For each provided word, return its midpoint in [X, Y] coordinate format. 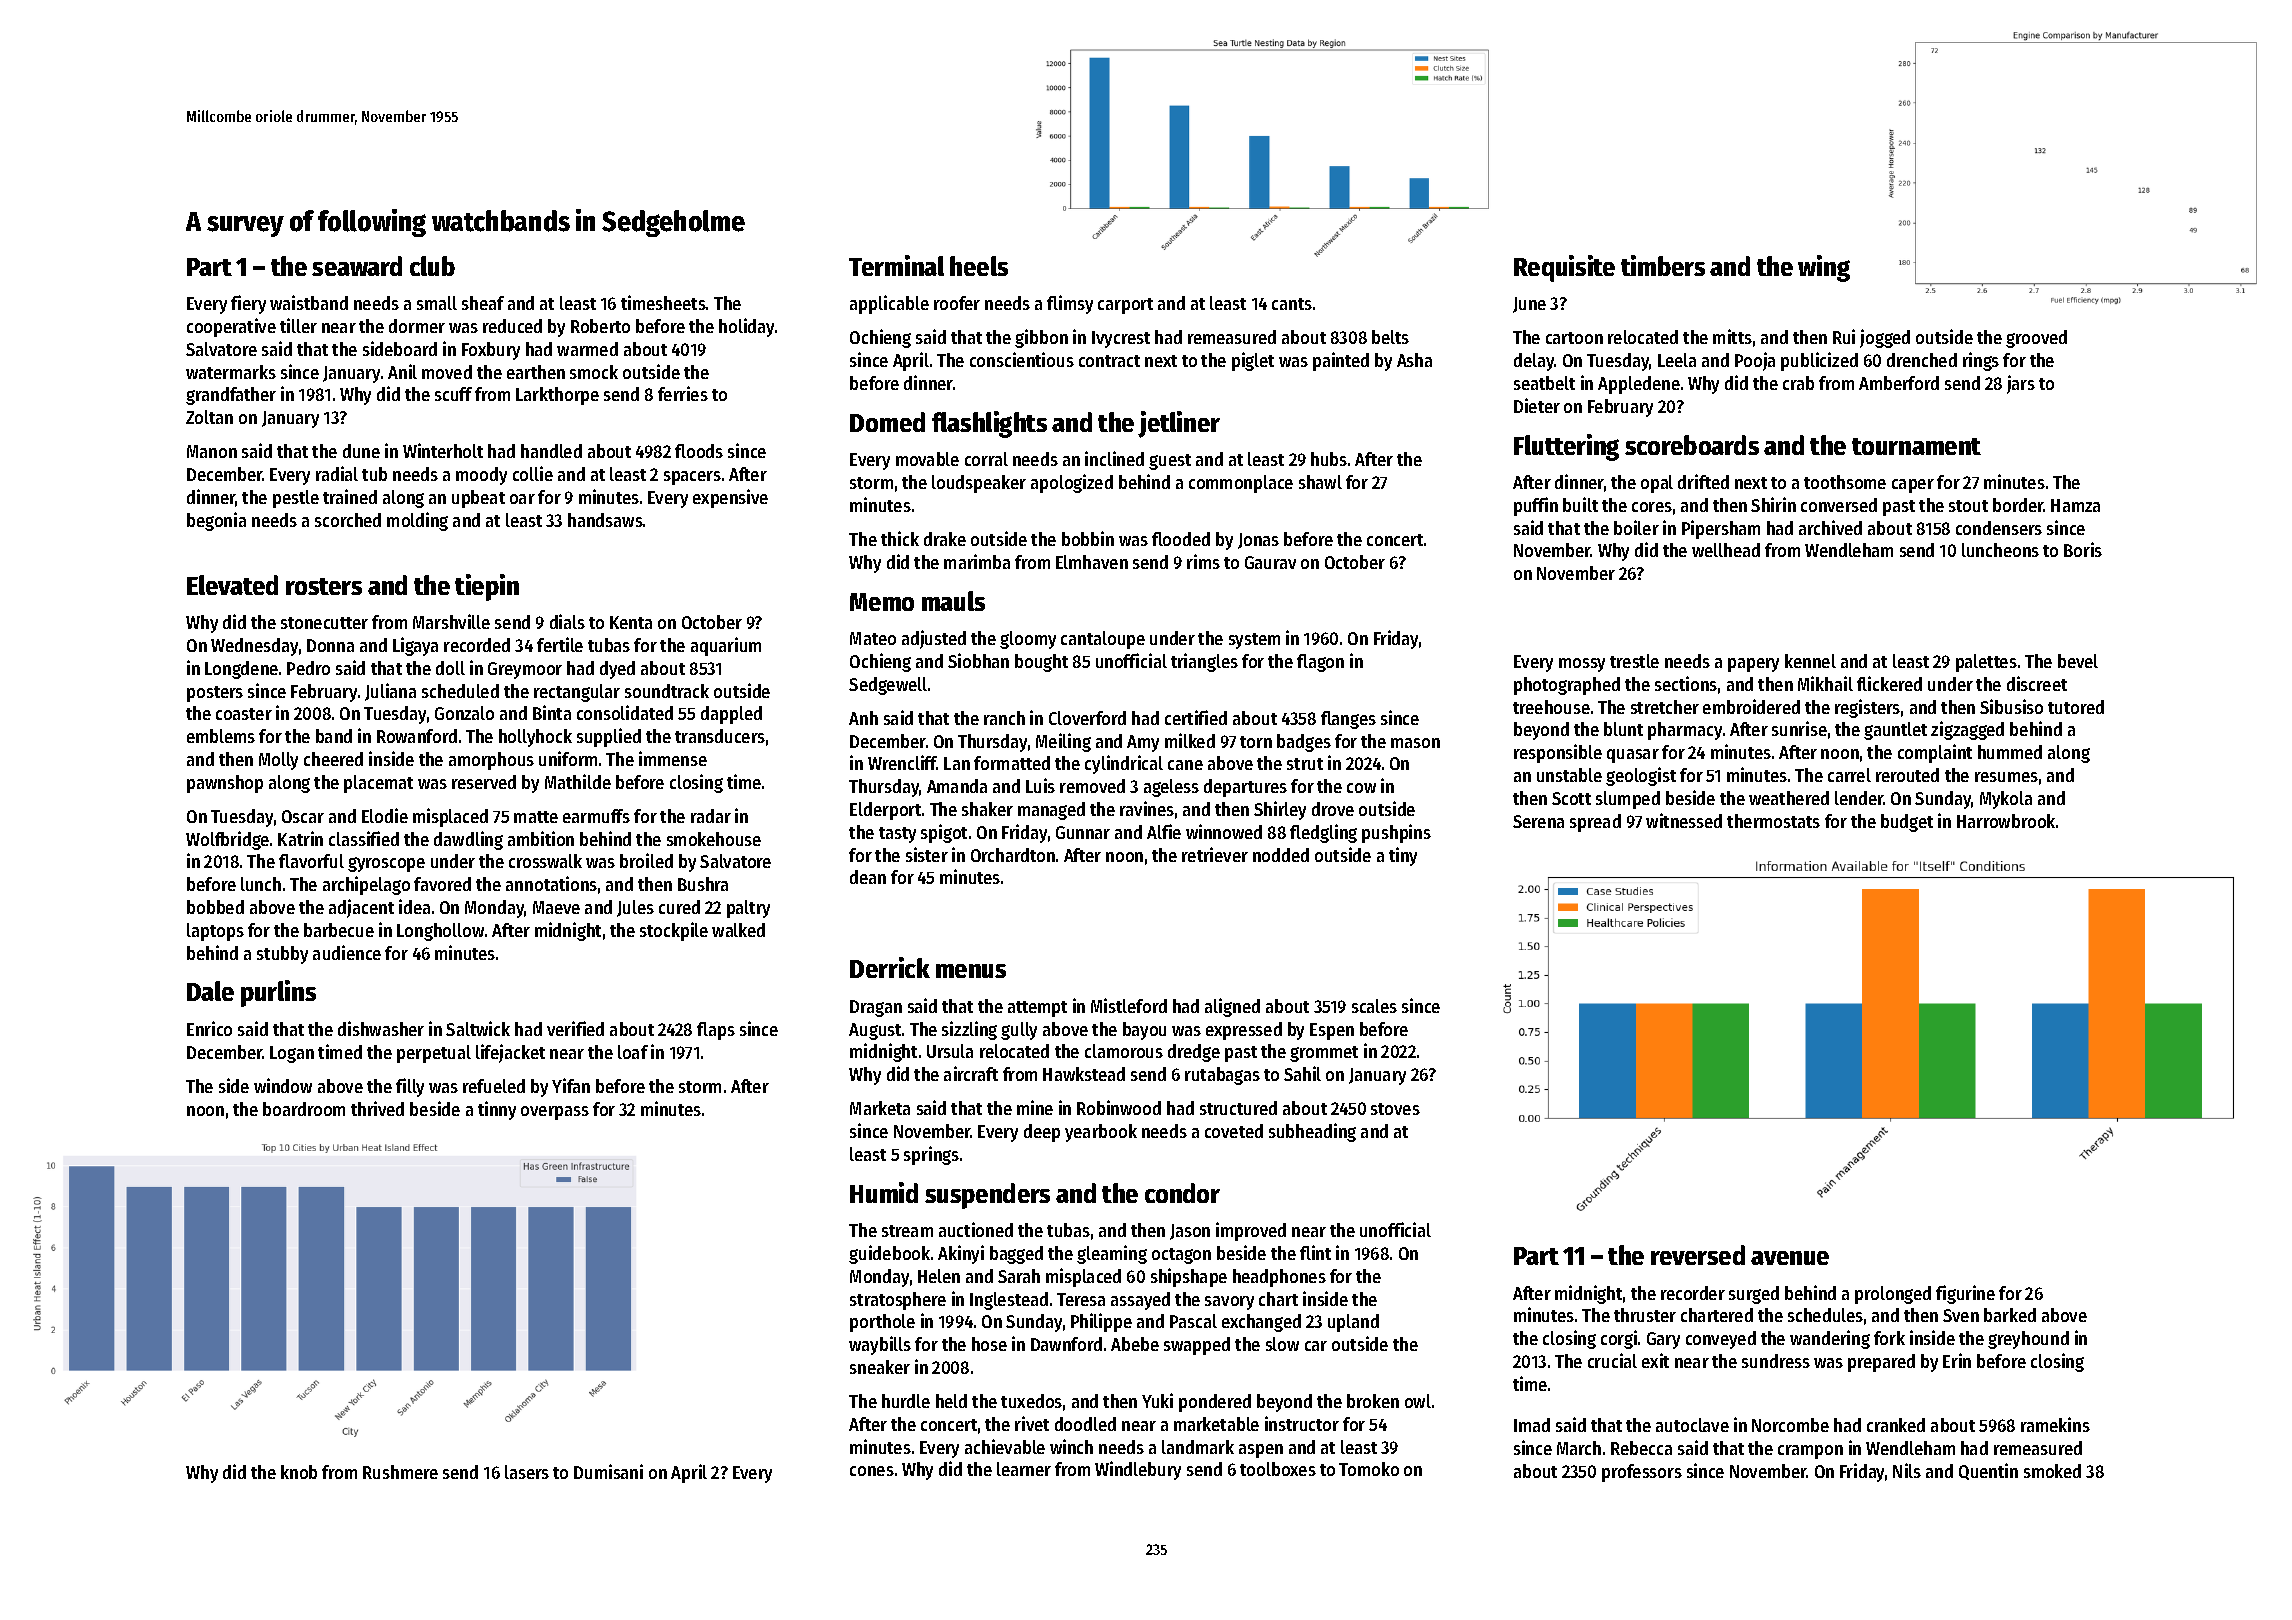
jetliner [1179, 424]
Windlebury [1138, 1470]
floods [699, 451]
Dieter [1537, 405]
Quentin [1988, 1471]
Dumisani [608, 1471]
